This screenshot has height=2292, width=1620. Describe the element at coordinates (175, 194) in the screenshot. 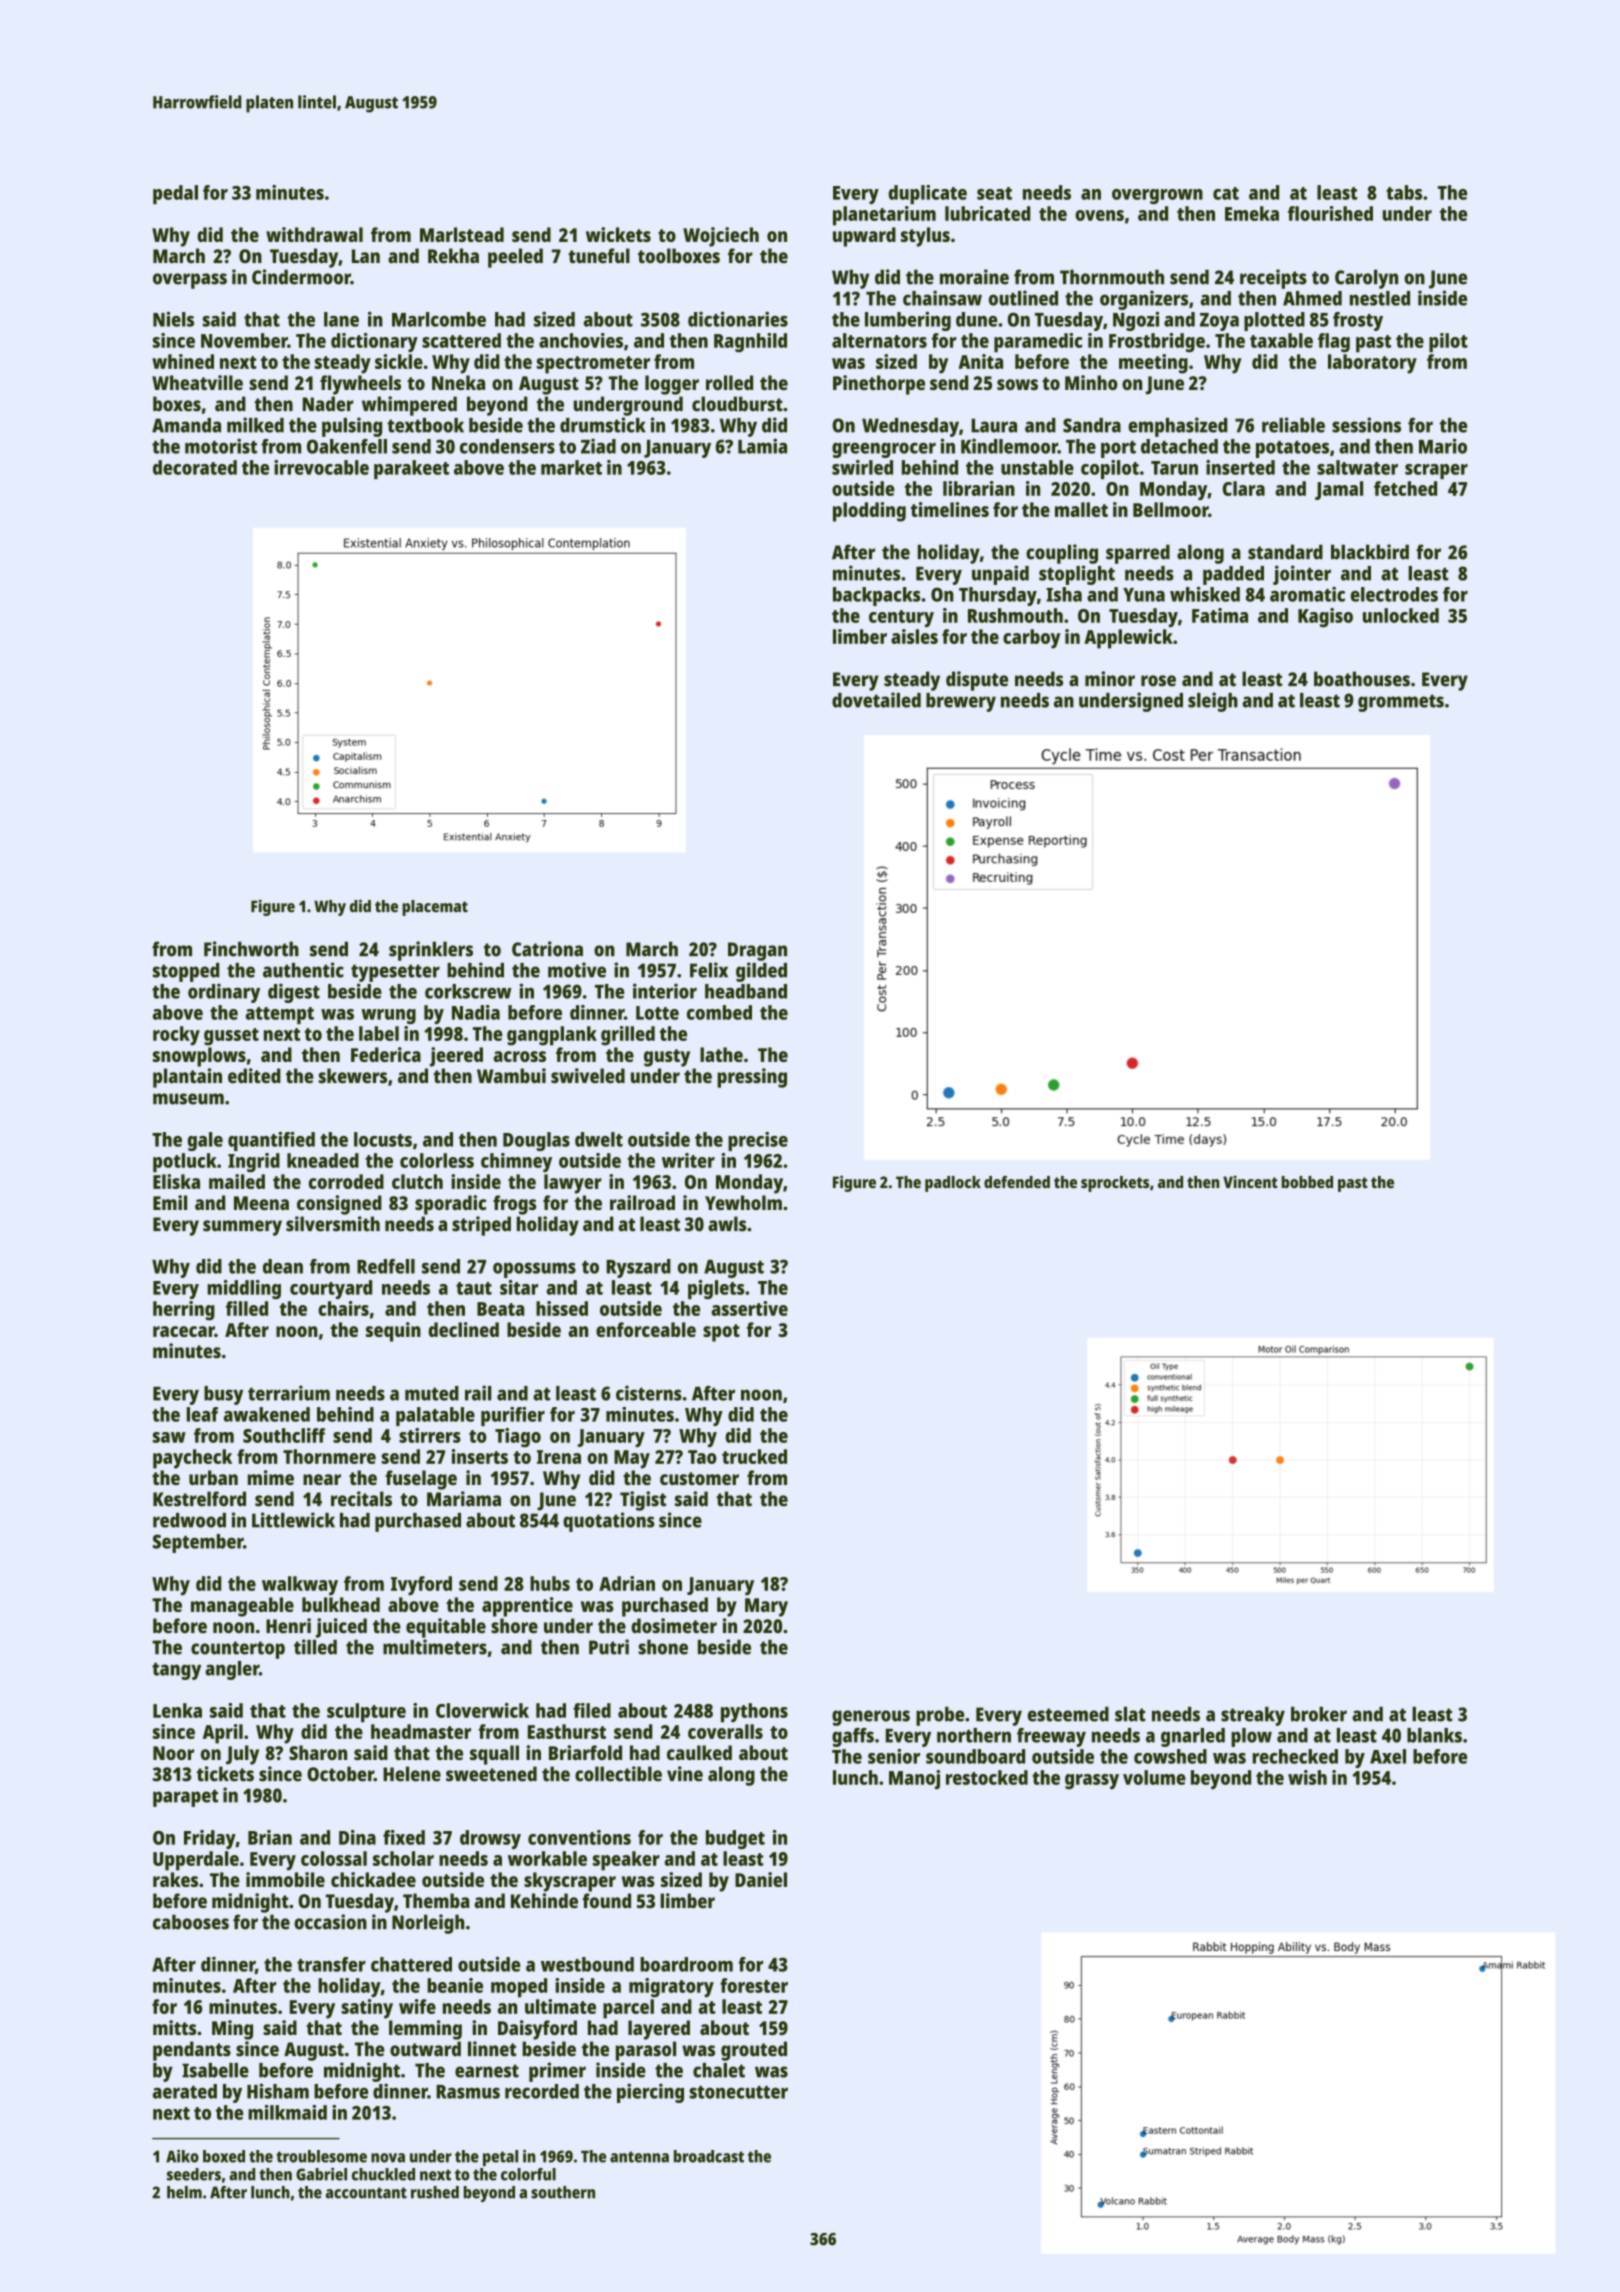

I see `pedal` at that location.
